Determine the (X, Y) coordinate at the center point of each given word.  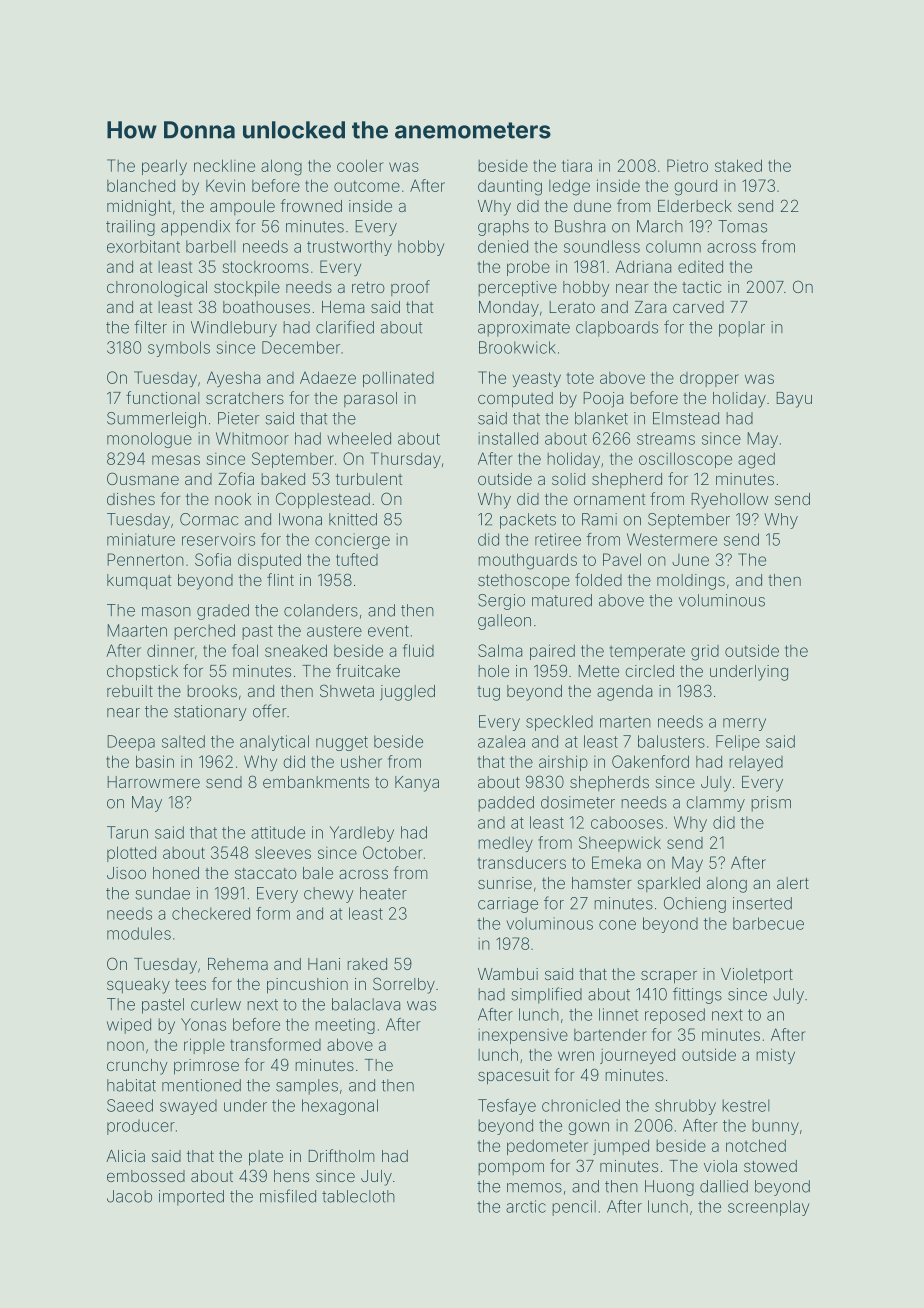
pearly (164, 167)
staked (738, 165)
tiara (577, 166)
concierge (352, 541)
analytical (274, 743)
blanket (601, 418)
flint (280, 579)
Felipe (738, 743)
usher (361, 761)
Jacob (129, 1196)
